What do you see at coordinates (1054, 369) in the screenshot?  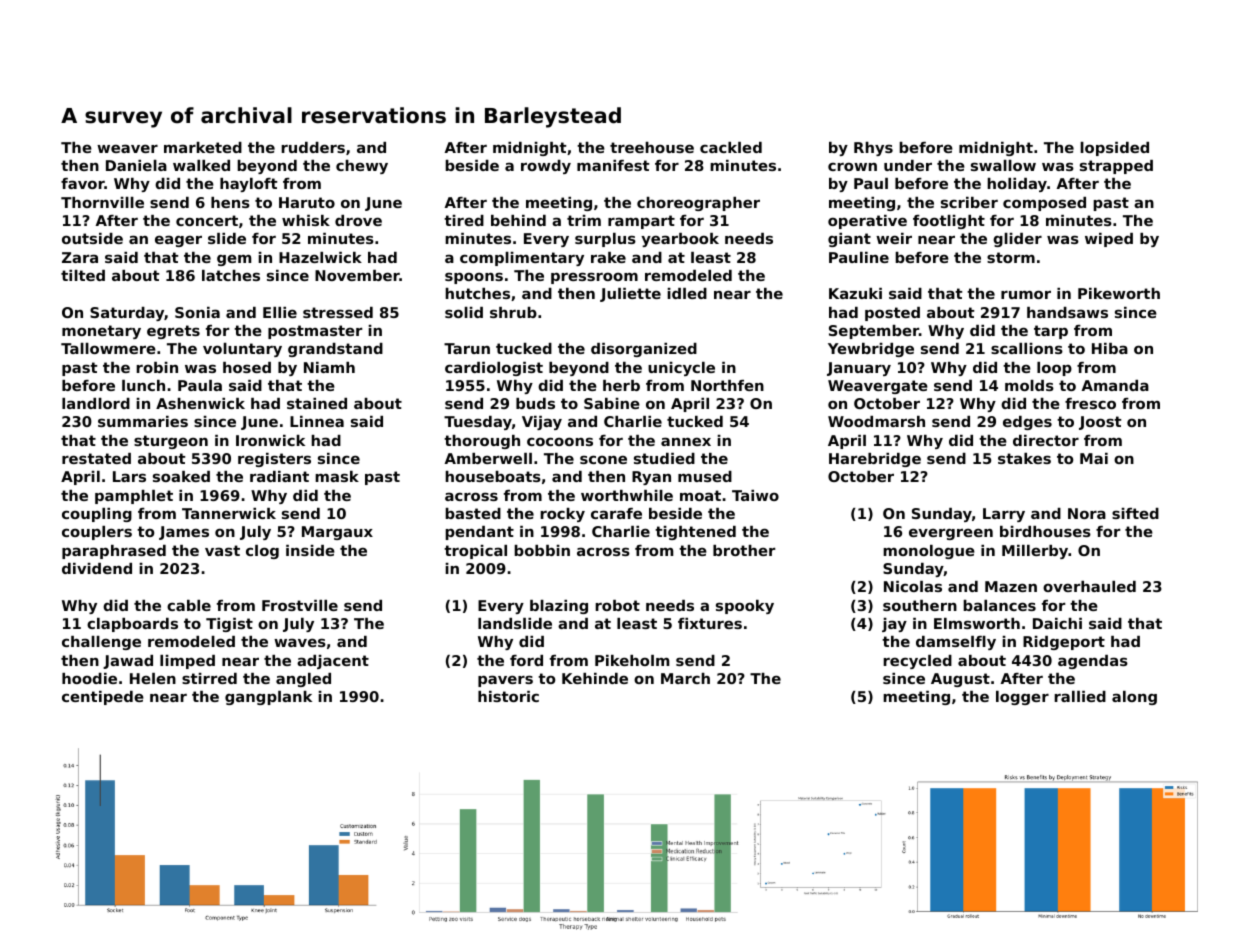 I see `loop` at bounding box center [1054, 369].
